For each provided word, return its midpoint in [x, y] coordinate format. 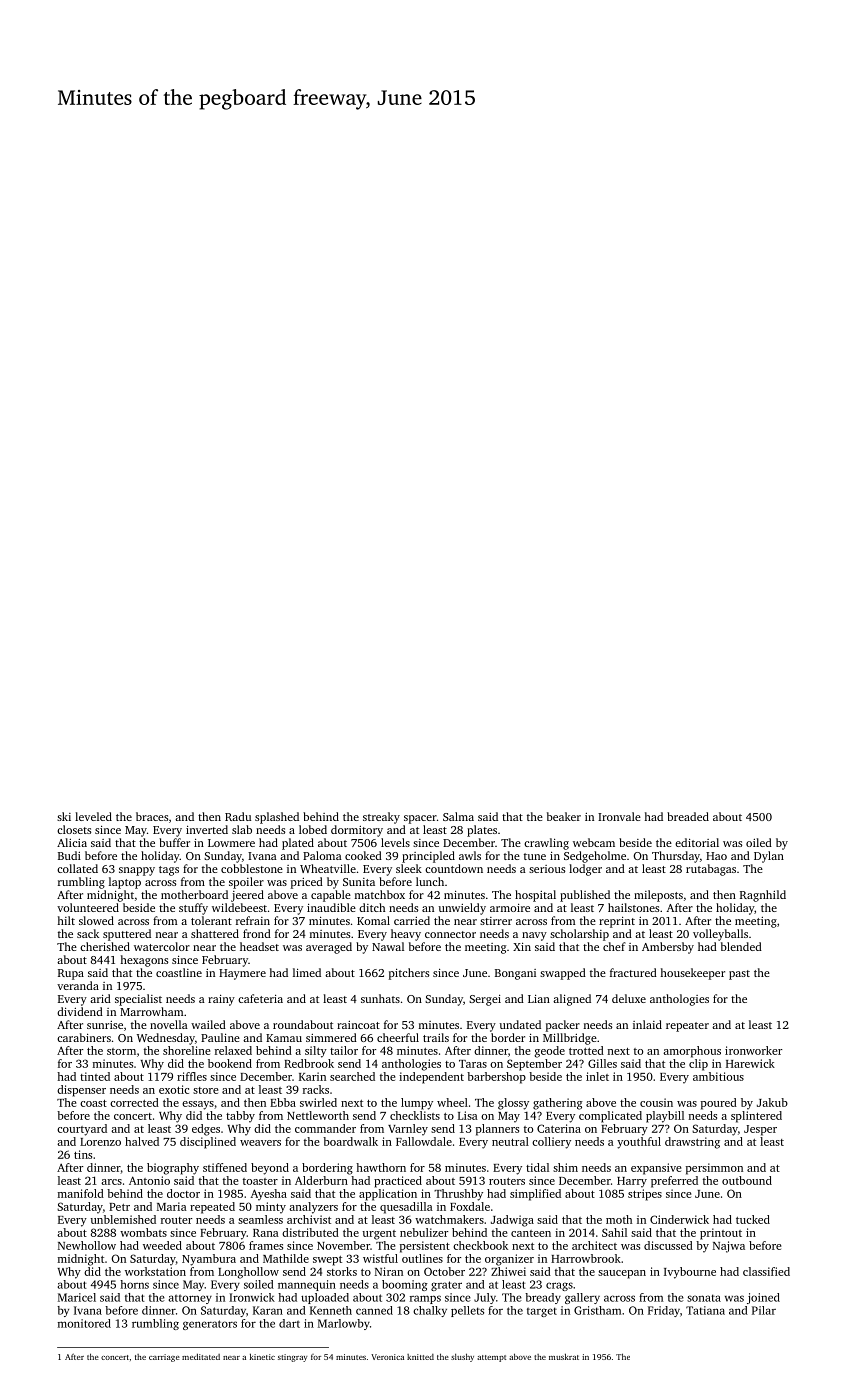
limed [307, 972]
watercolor [162, 946]
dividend [80, 1011]
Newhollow [87, 1245]
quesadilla [406, 1208]
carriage [164, 1358]
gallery [582, 1298]
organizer [509, 1260]
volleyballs [720, 935]
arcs [111, 1182]
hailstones [633, 907]
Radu [238, 816]
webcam [594, 842]
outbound [747, 1180]
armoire [510, 908]
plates [482, 831]
